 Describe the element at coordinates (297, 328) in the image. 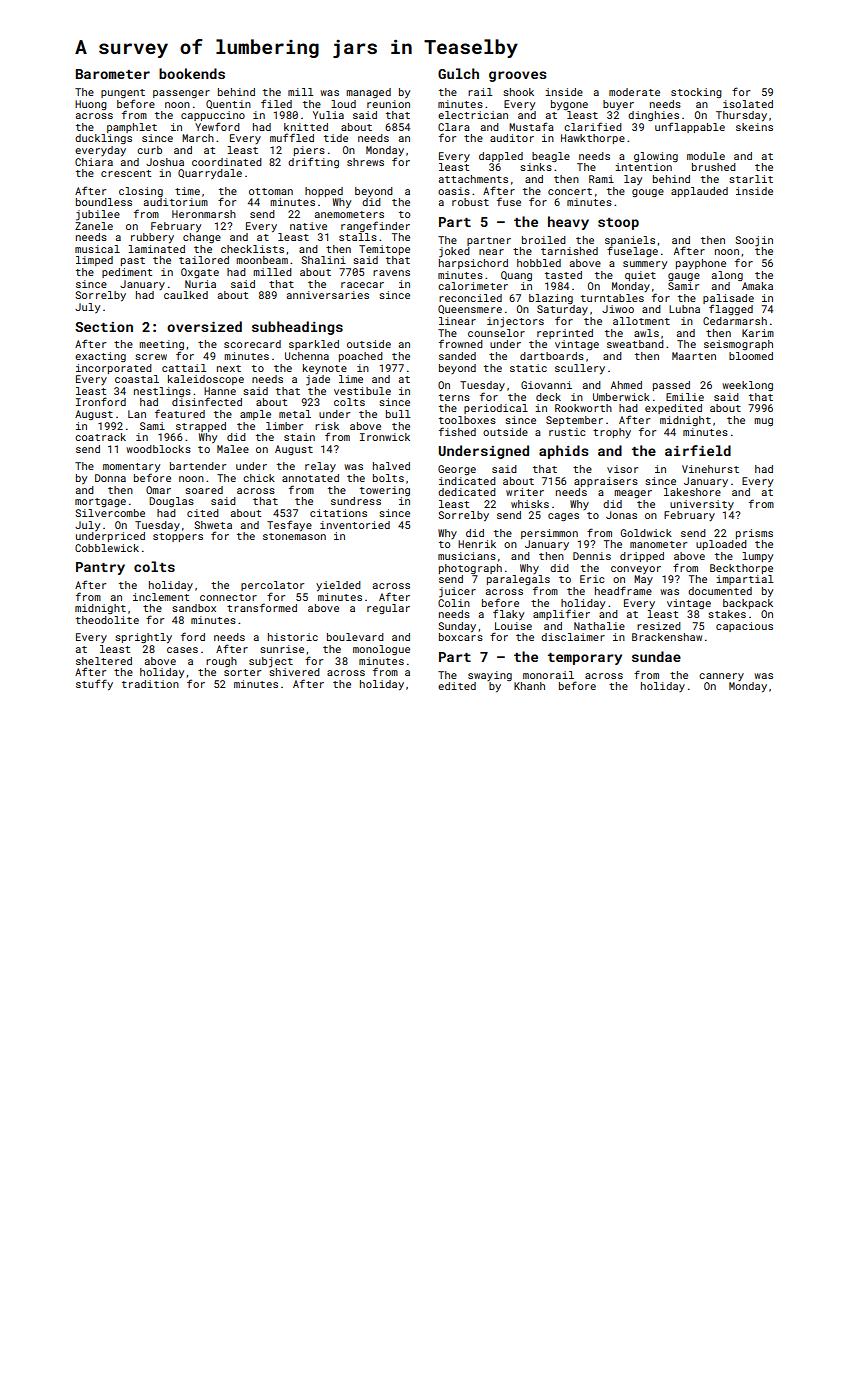

I see `subheadings` at that location.
